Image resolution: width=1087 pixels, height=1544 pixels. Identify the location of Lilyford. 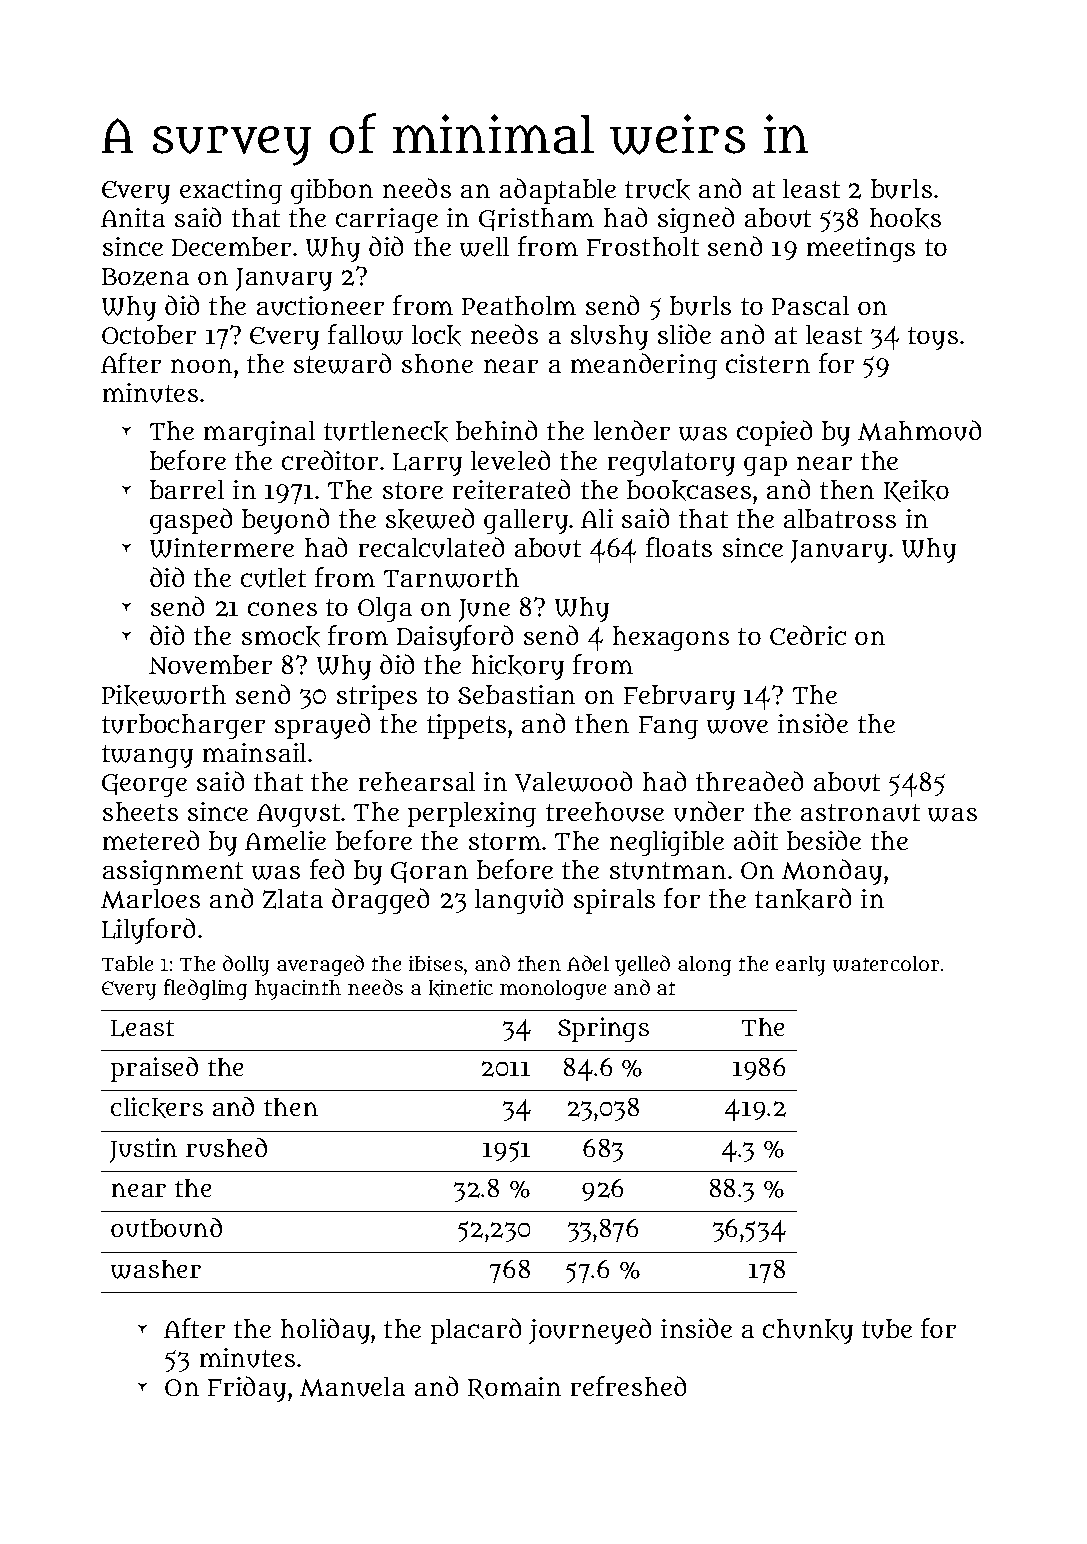
(148, 931).
